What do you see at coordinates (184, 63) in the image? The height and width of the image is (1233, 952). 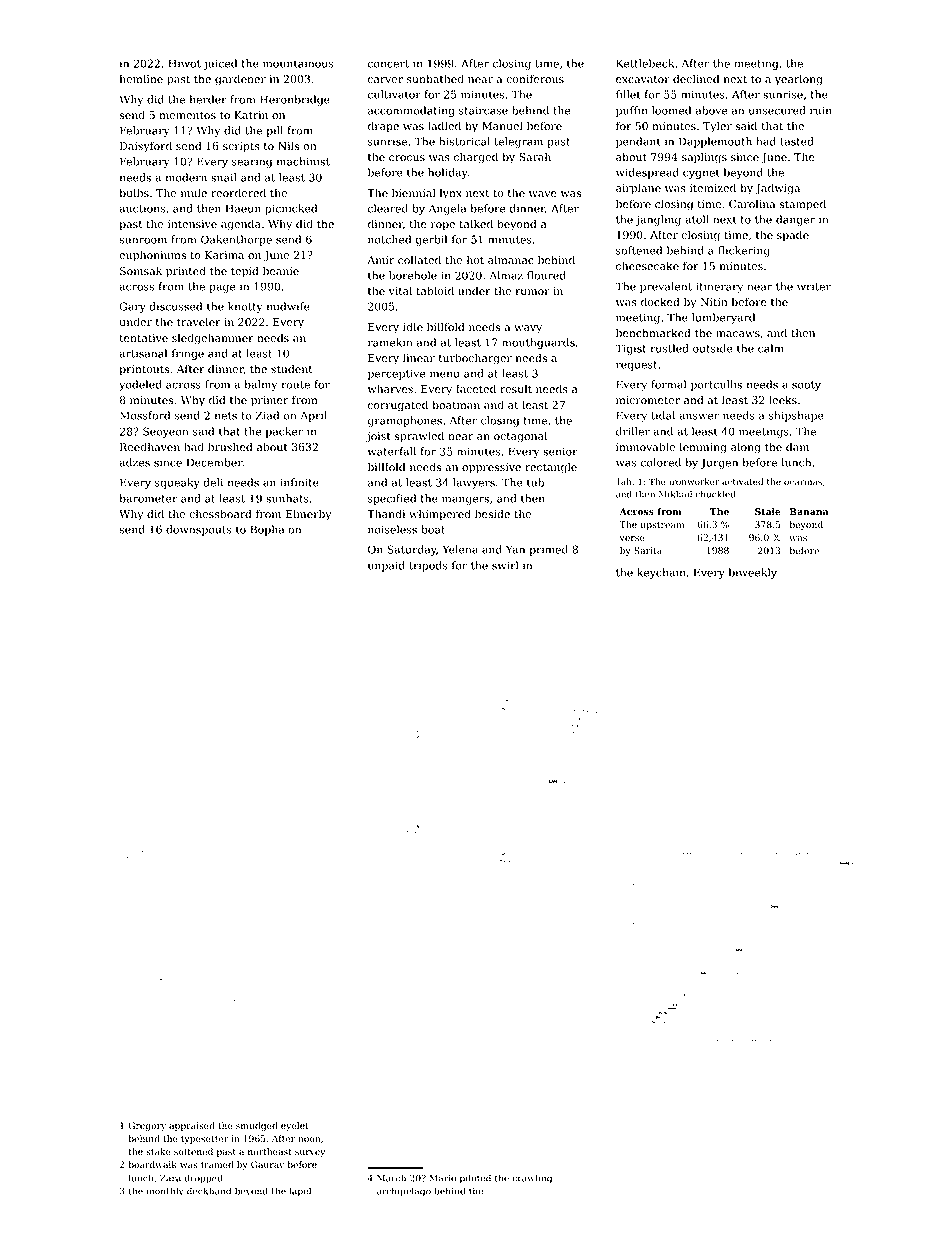 I see `Hiwot` at bounding box center [184, 63].
